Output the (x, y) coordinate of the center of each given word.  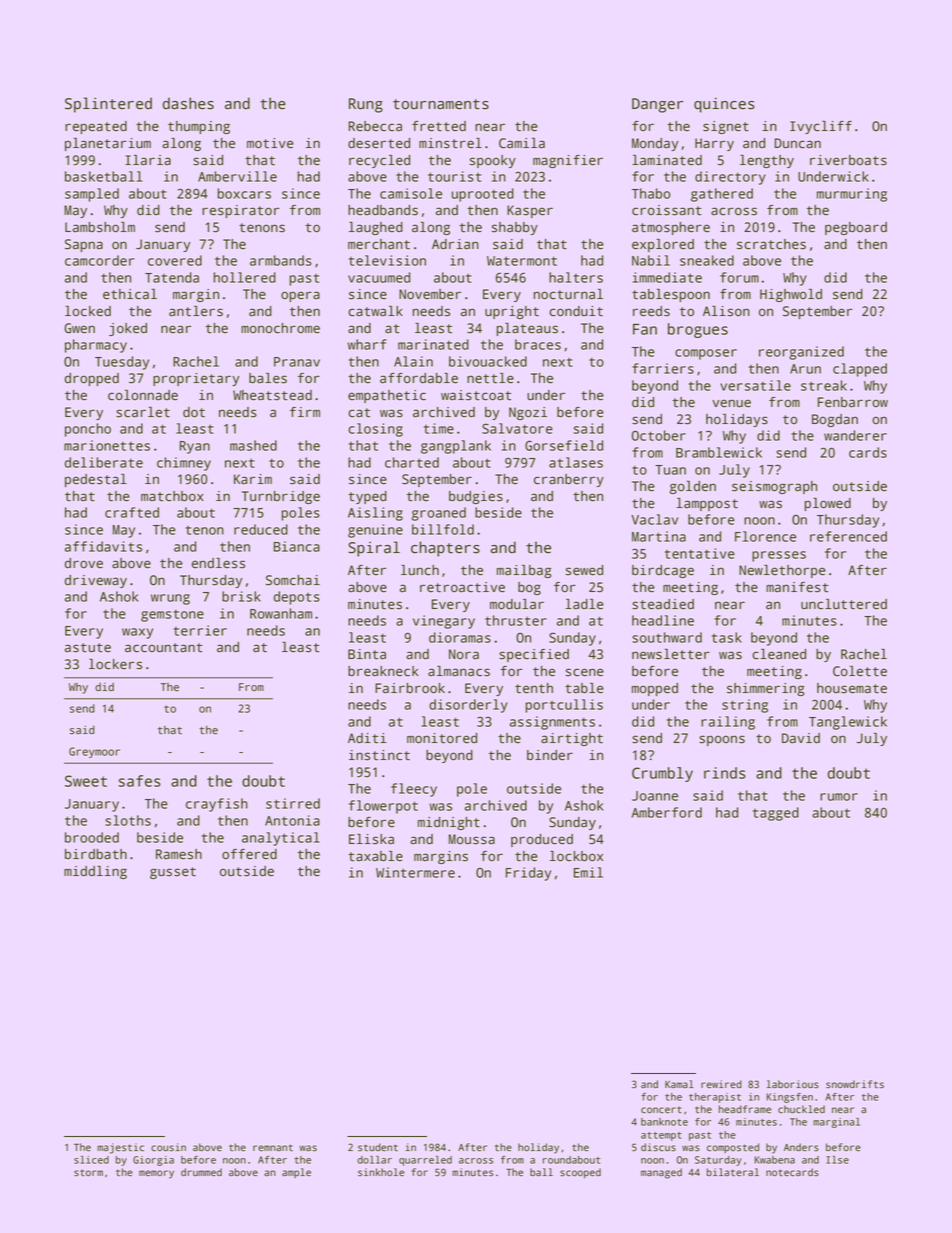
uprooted (483, 195)
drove (84, 563)
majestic (120, 1148)
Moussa (472, 839)
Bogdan (835, 420)
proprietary (196, 379)
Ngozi (528, 413)
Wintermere (415, 872)
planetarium (108, 144)
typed (367, 497)
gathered (722, 195)
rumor (839, 797)
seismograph (774, 487)
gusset (173, 873)
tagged (776, 814)
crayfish (217, 805)
